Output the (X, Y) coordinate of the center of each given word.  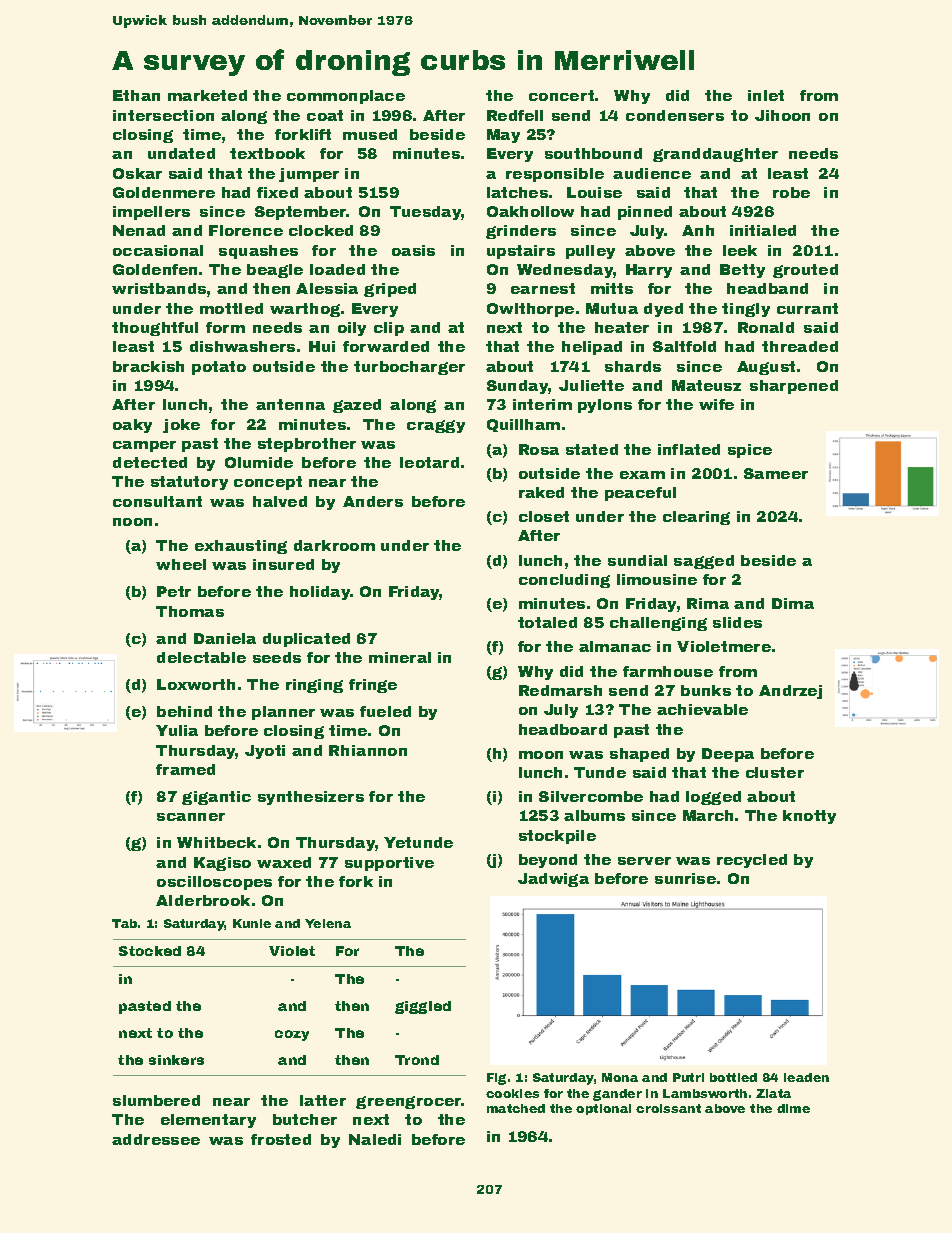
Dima (793, 603)
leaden (806, 1077)
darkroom (334, 545)
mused (370, 134)
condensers (675, 115)
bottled (733, 1077)
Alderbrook (203, 900)
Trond (417, 1060)
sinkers (176, 1060)
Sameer (776, 473)
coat (325, 115)
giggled (423, 1007)
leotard (429, 462)
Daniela (225, 638)
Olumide (259, 462)
